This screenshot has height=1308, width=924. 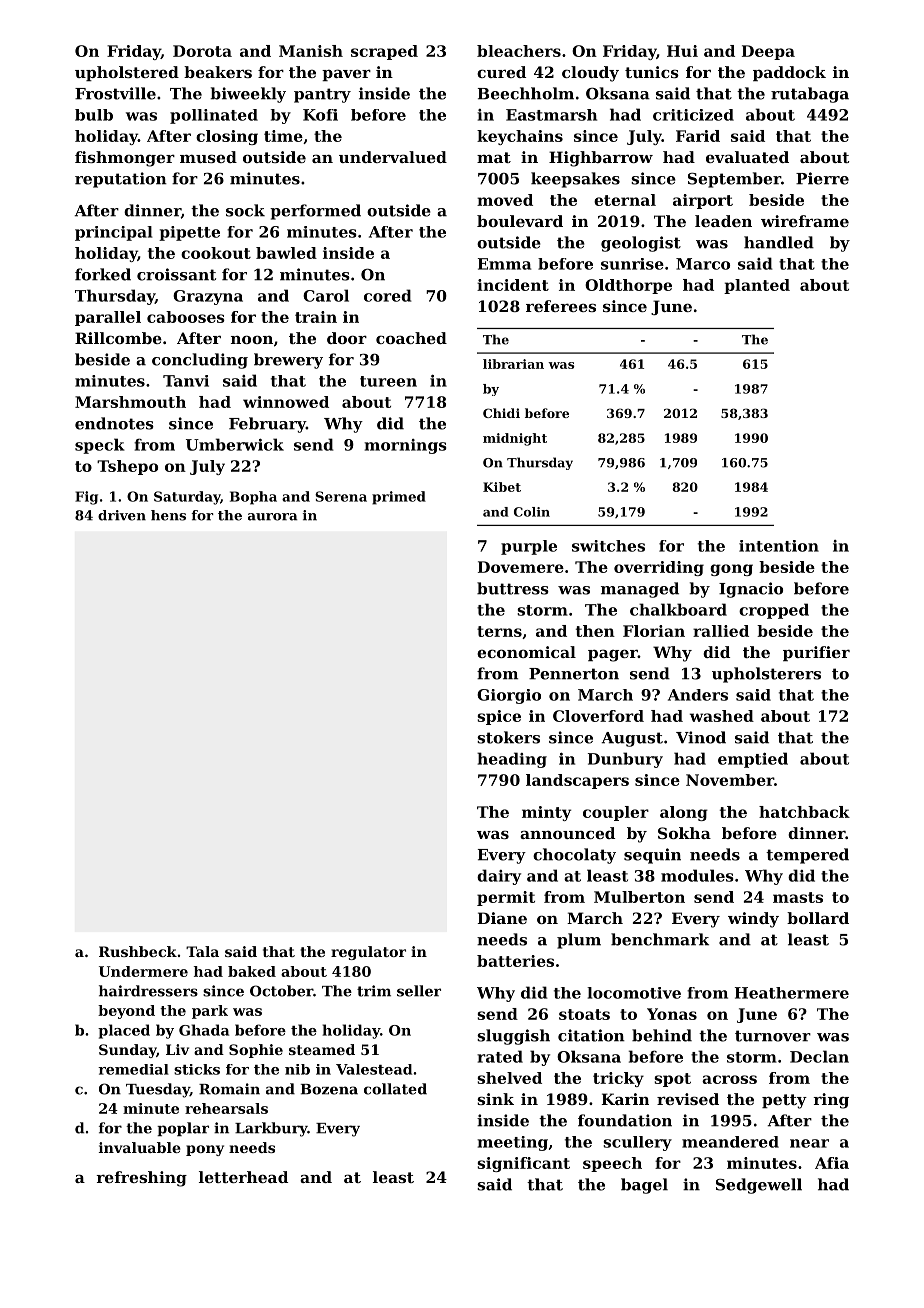 I want to click on Carol, so click(x=326, y=295).
